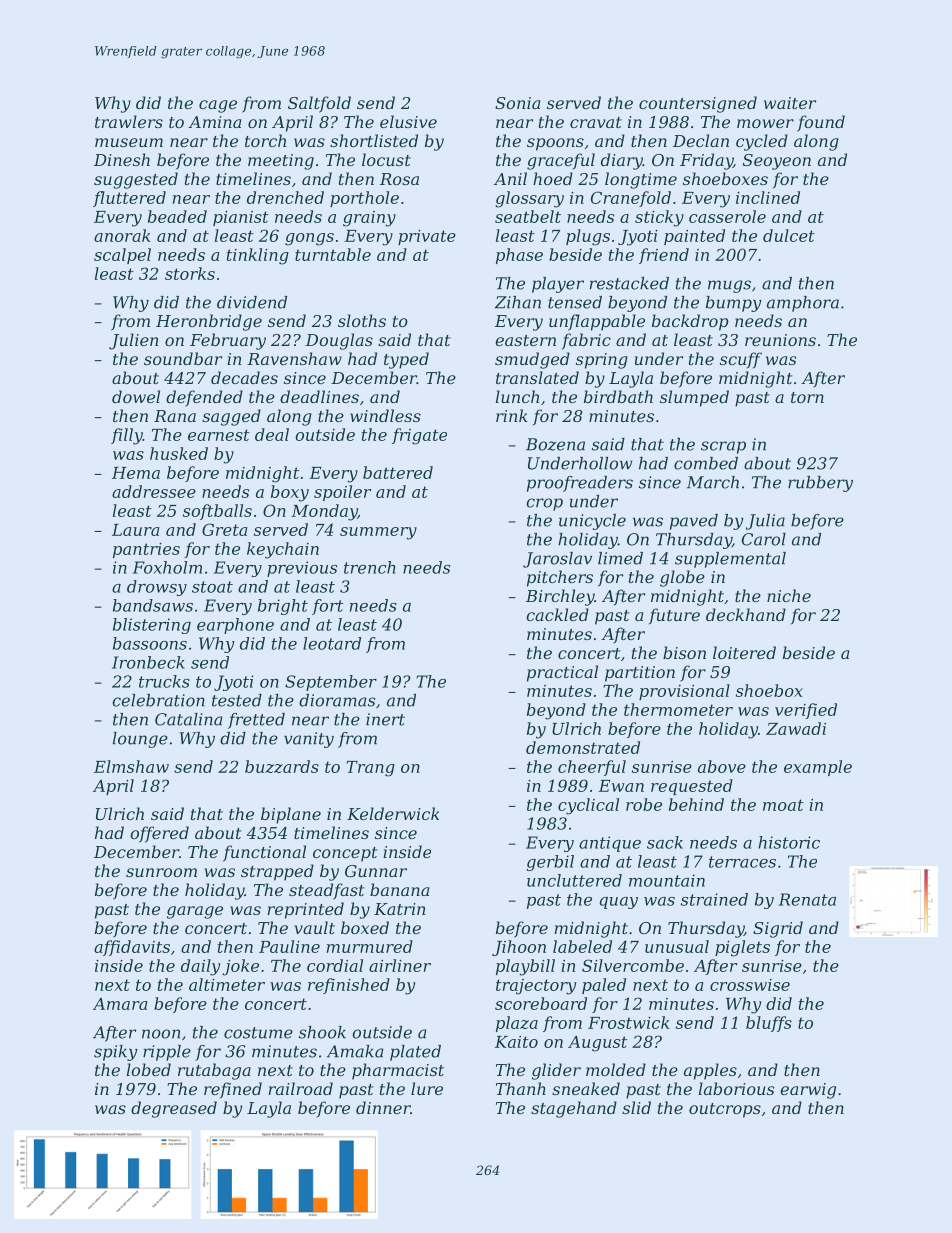  What do you see at coordinates (556, 1071) in the screenshot?
I see `glider` at bounding box center [556, 1071].
